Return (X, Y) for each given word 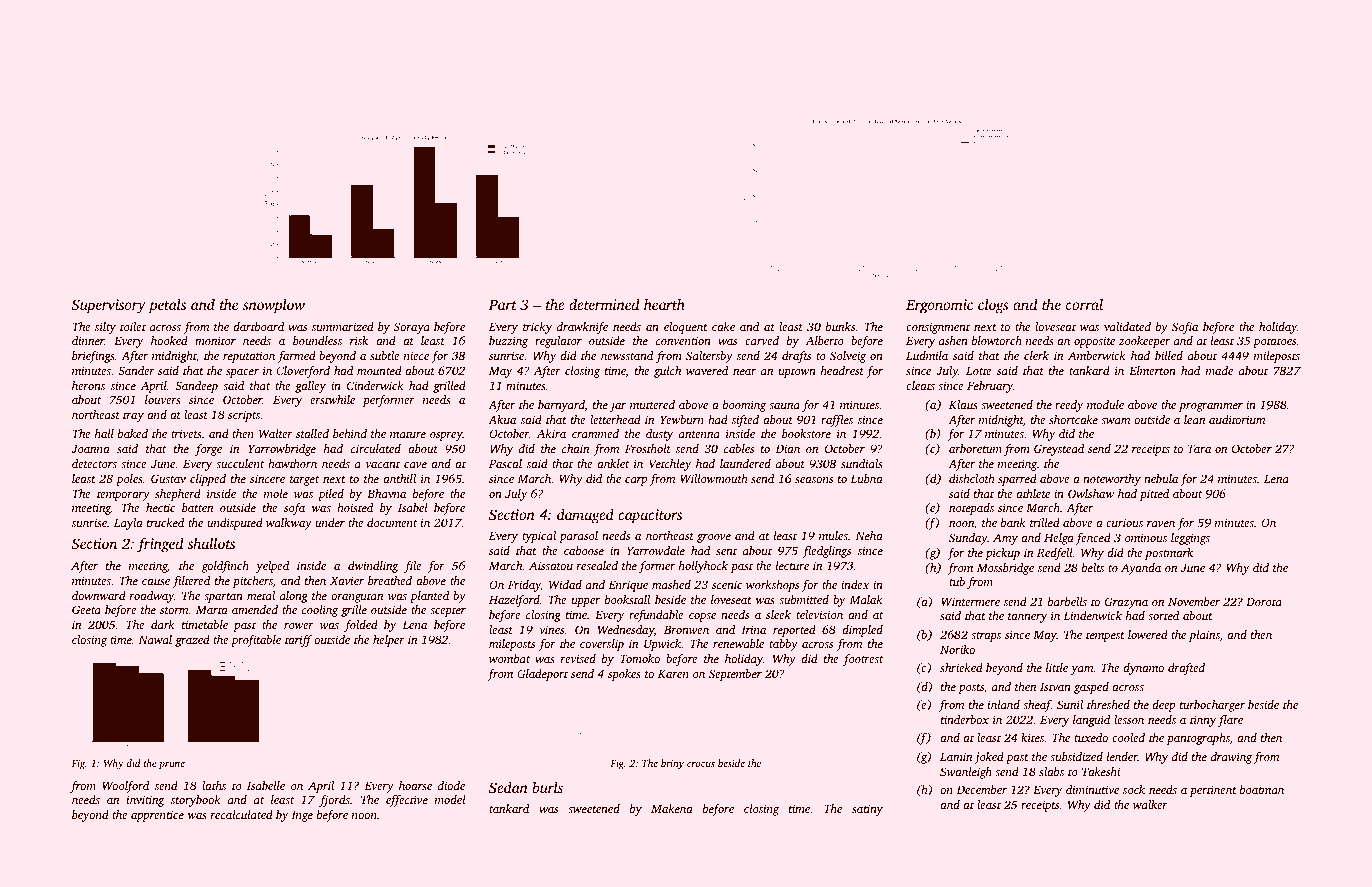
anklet (613, 463)
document (392, 522)
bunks (840, 326)
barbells (1067, 601)
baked (133, 433)
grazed (192, 641)
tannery (1027, 618)
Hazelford (514, 601)
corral (1084, 304)
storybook (196, 801)
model (450, 799)
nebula (1161, 478)
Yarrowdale (656, 550)
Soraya (412, 328)
